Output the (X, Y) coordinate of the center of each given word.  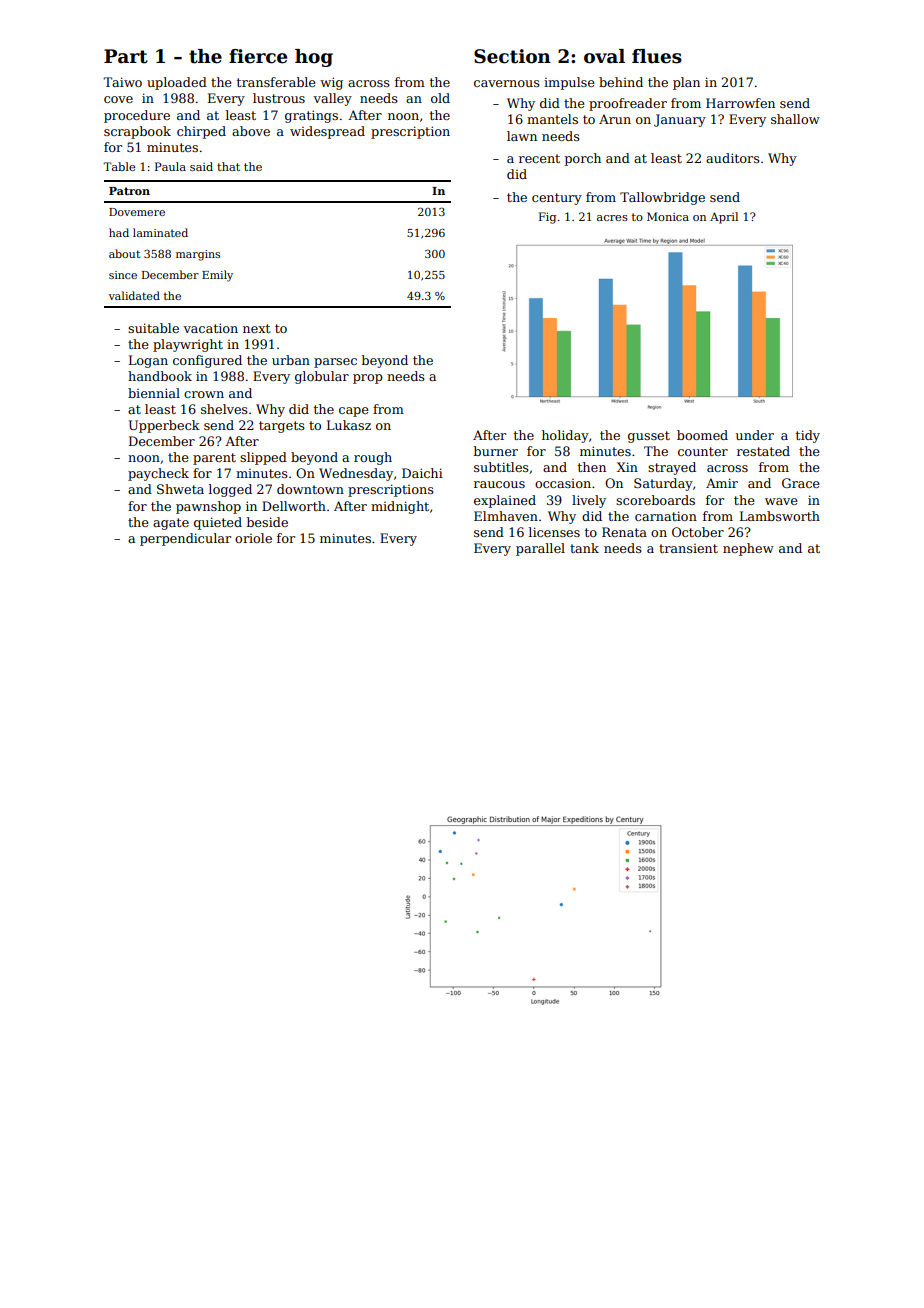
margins (198, 255)
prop (368, 379)
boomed (702, 435)
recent (539, 158)
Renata (624, 532)
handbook (160, 376)
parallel (540, 549)
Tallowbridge (662, 198)
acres (612, 218)
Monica (668, 216)
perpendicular (185, 539)
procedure (137, 116)
